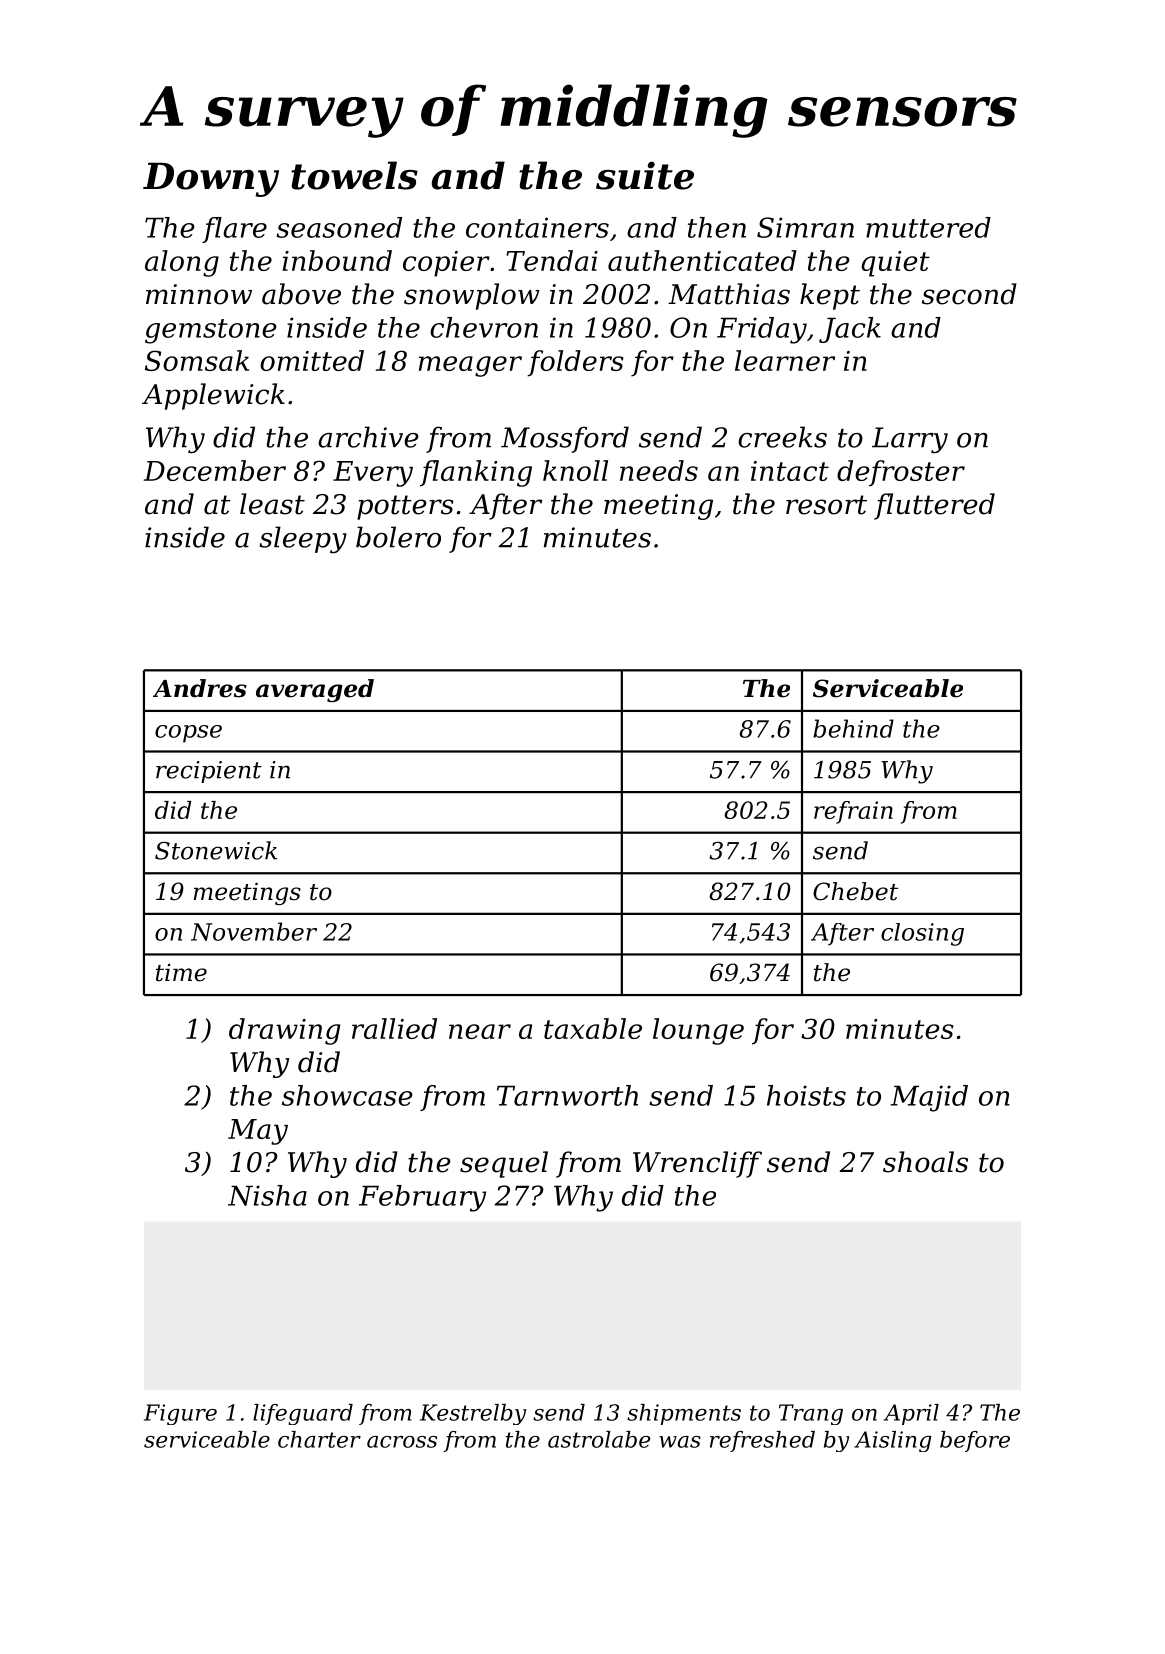 Image resolution: width=1165 pixels, height=1654 pixels. I want to click on muttered, so click(928, 227).
